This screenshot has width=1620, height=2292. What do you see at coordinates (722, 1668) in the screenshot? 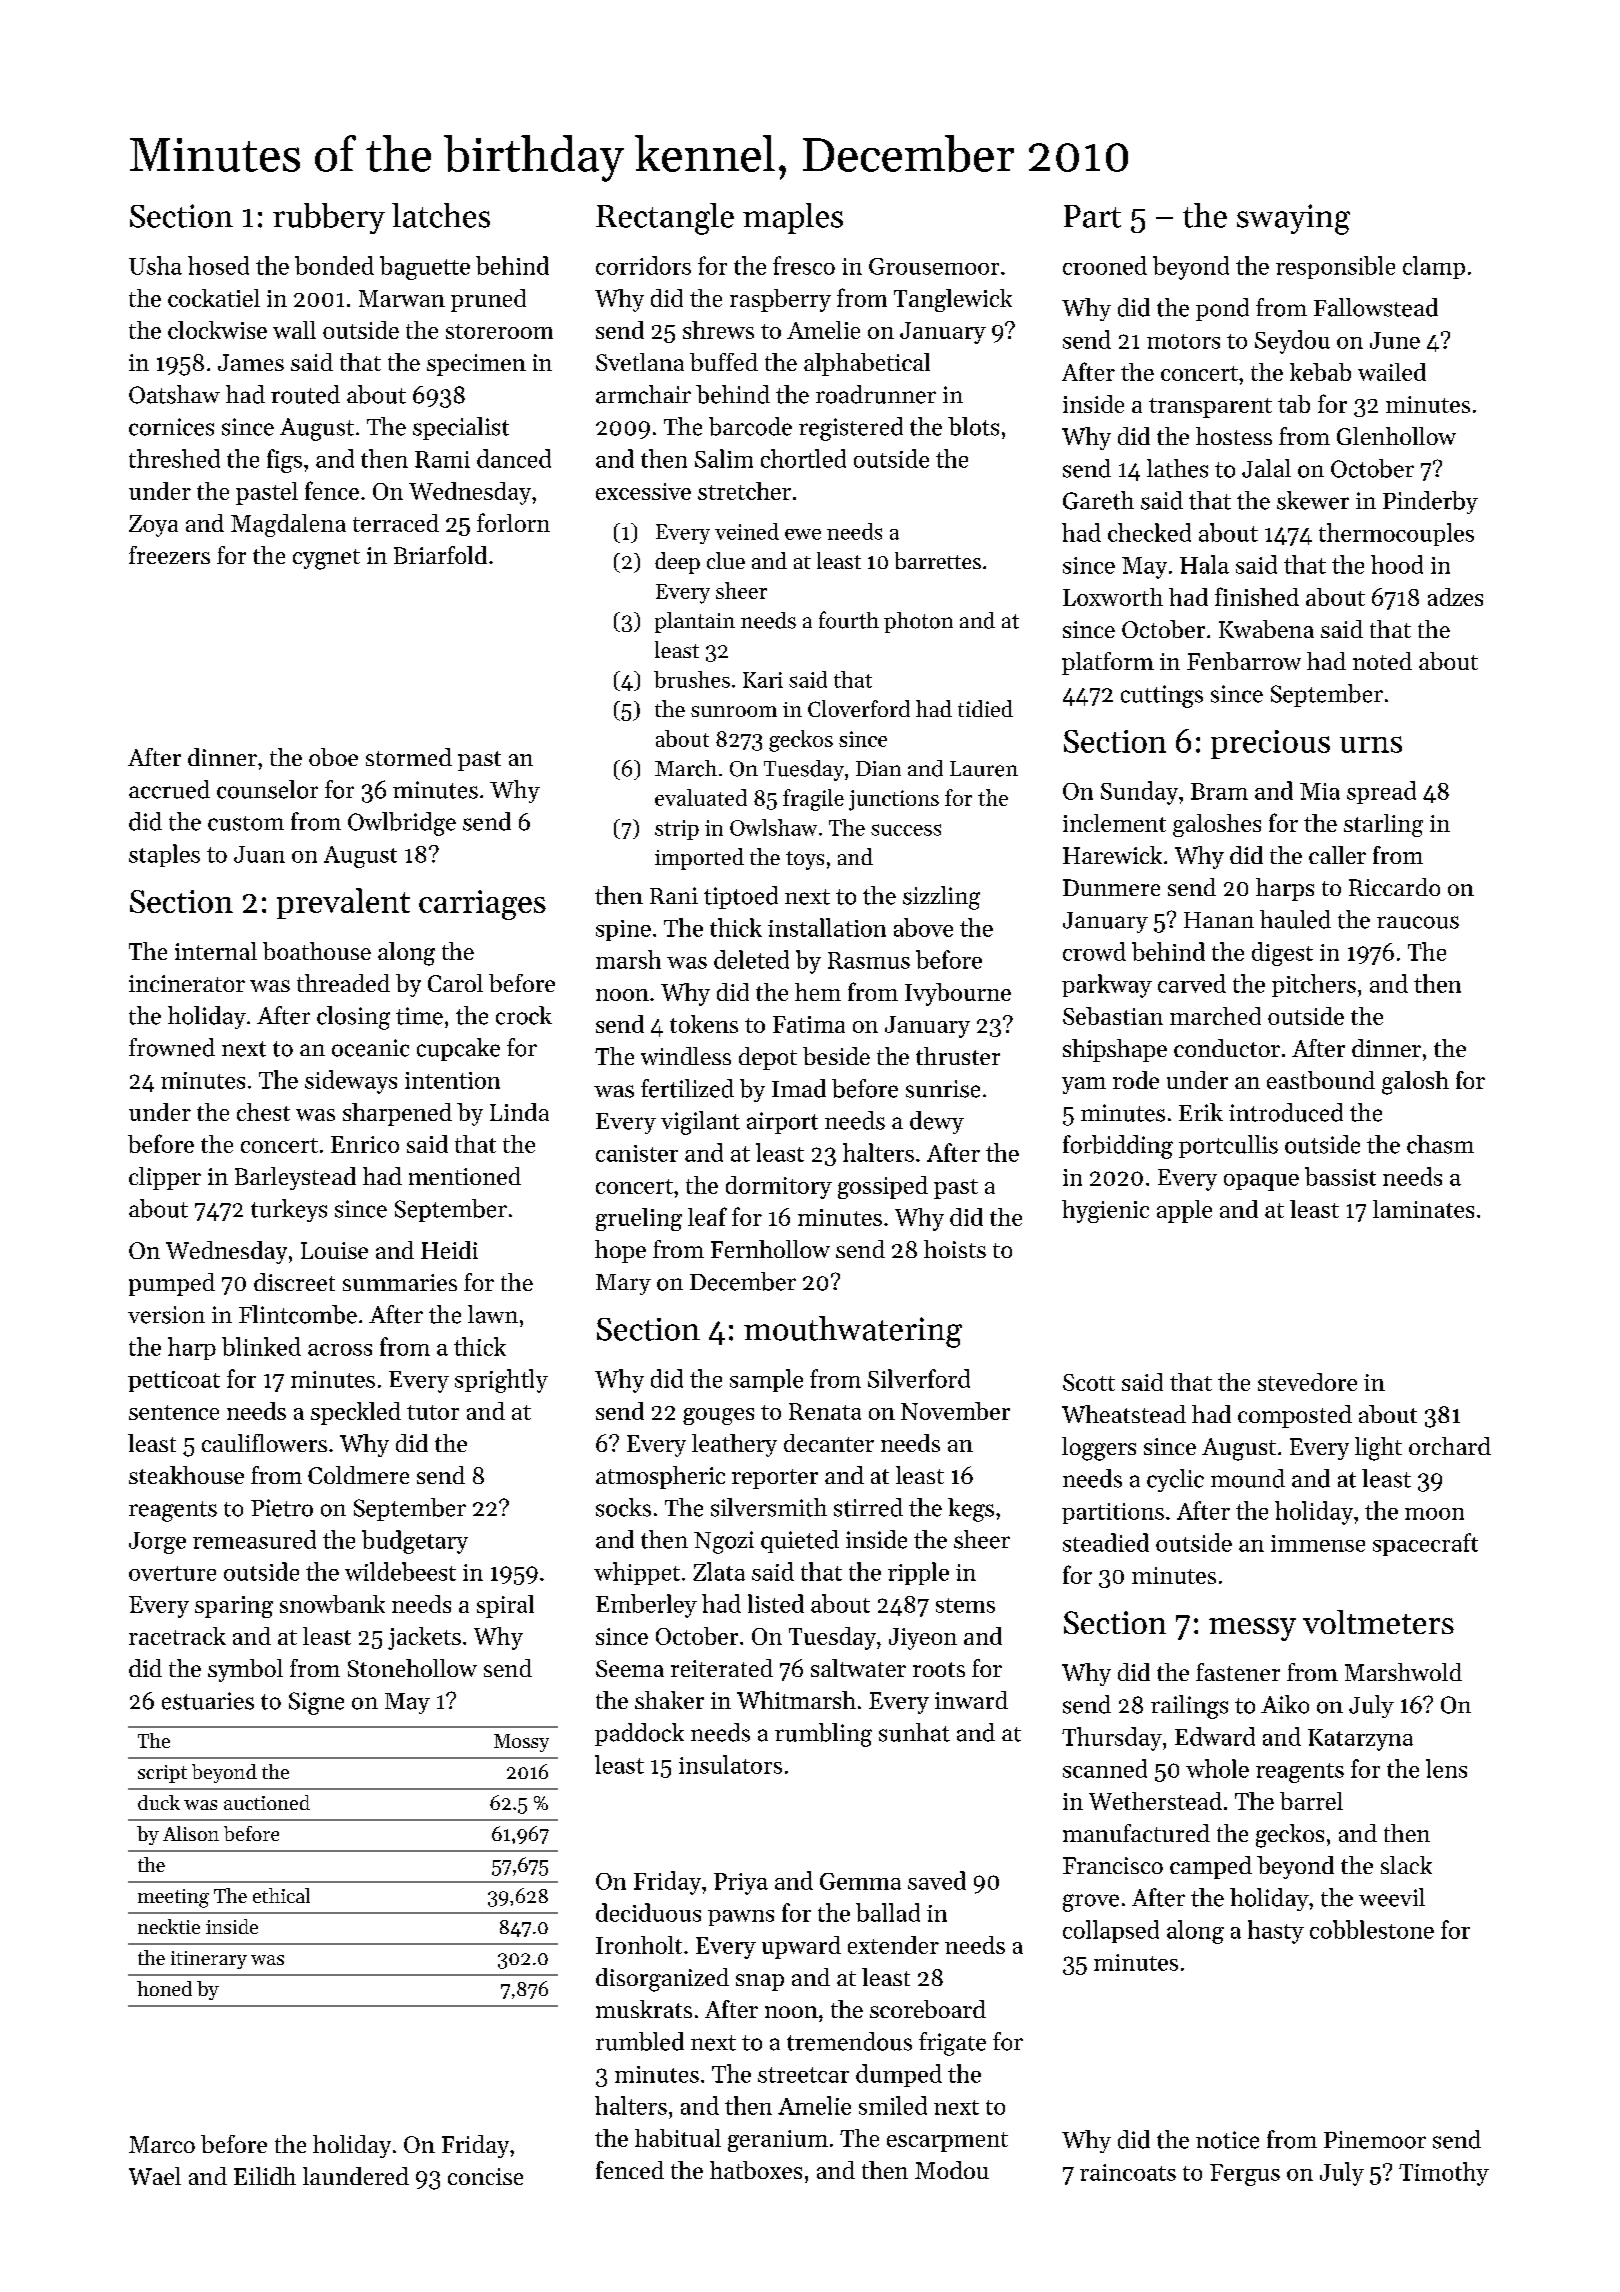
I see `reiterated` at bounding box center [722, 1668].
